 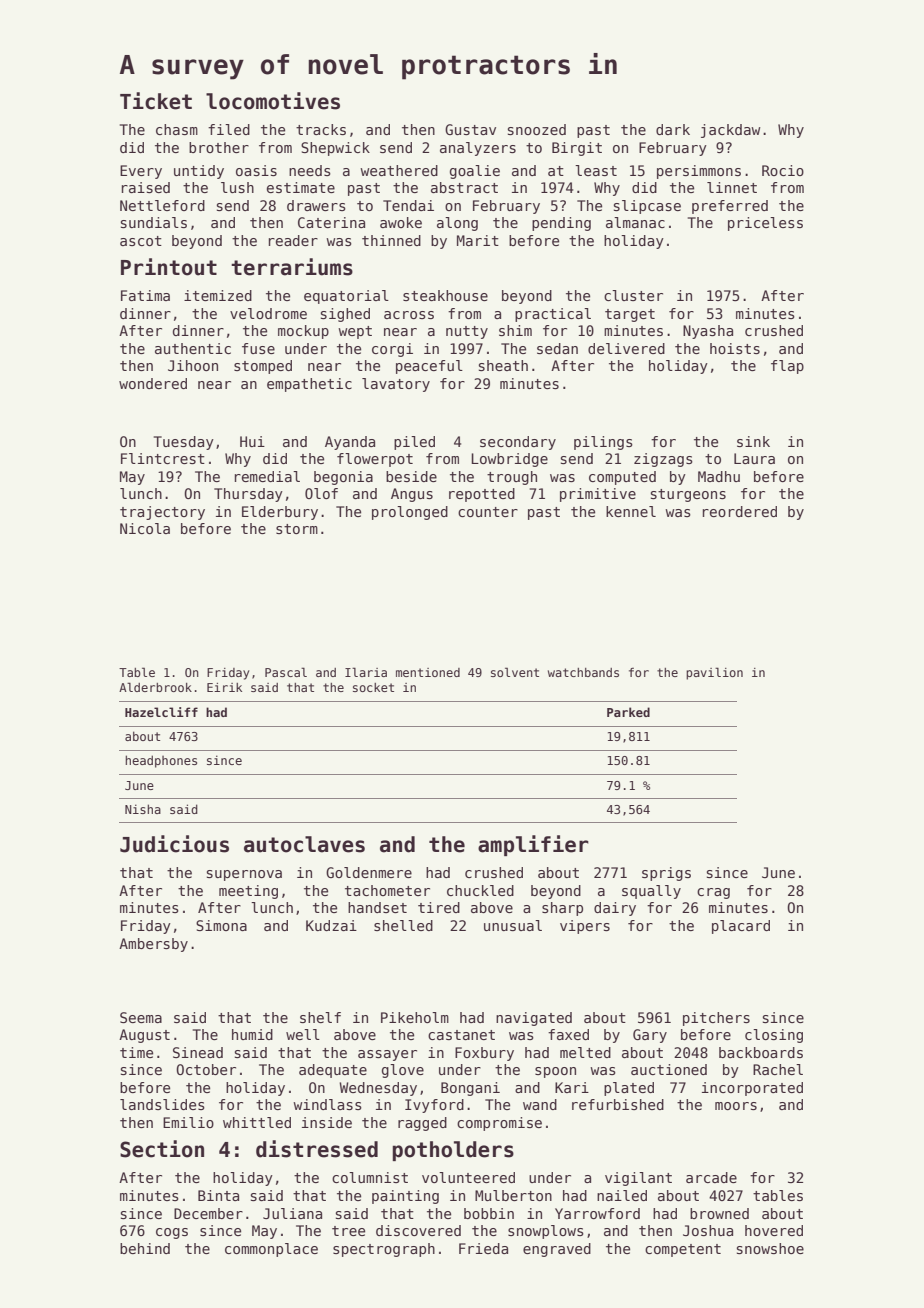 I want to click on flap, so click(x=787, y=367).
